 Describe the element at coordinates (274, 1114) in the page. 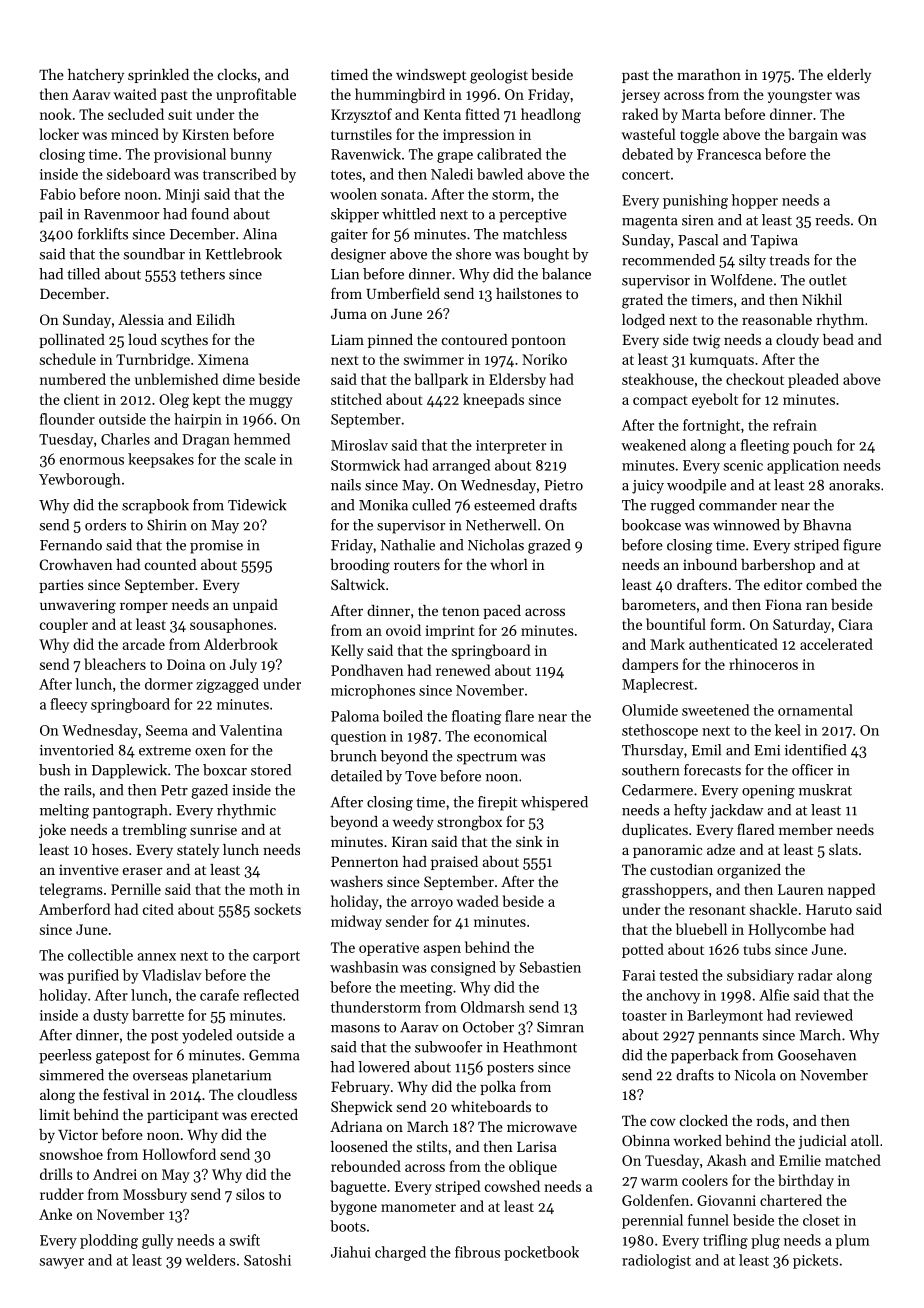

I see `erected` at that location.
